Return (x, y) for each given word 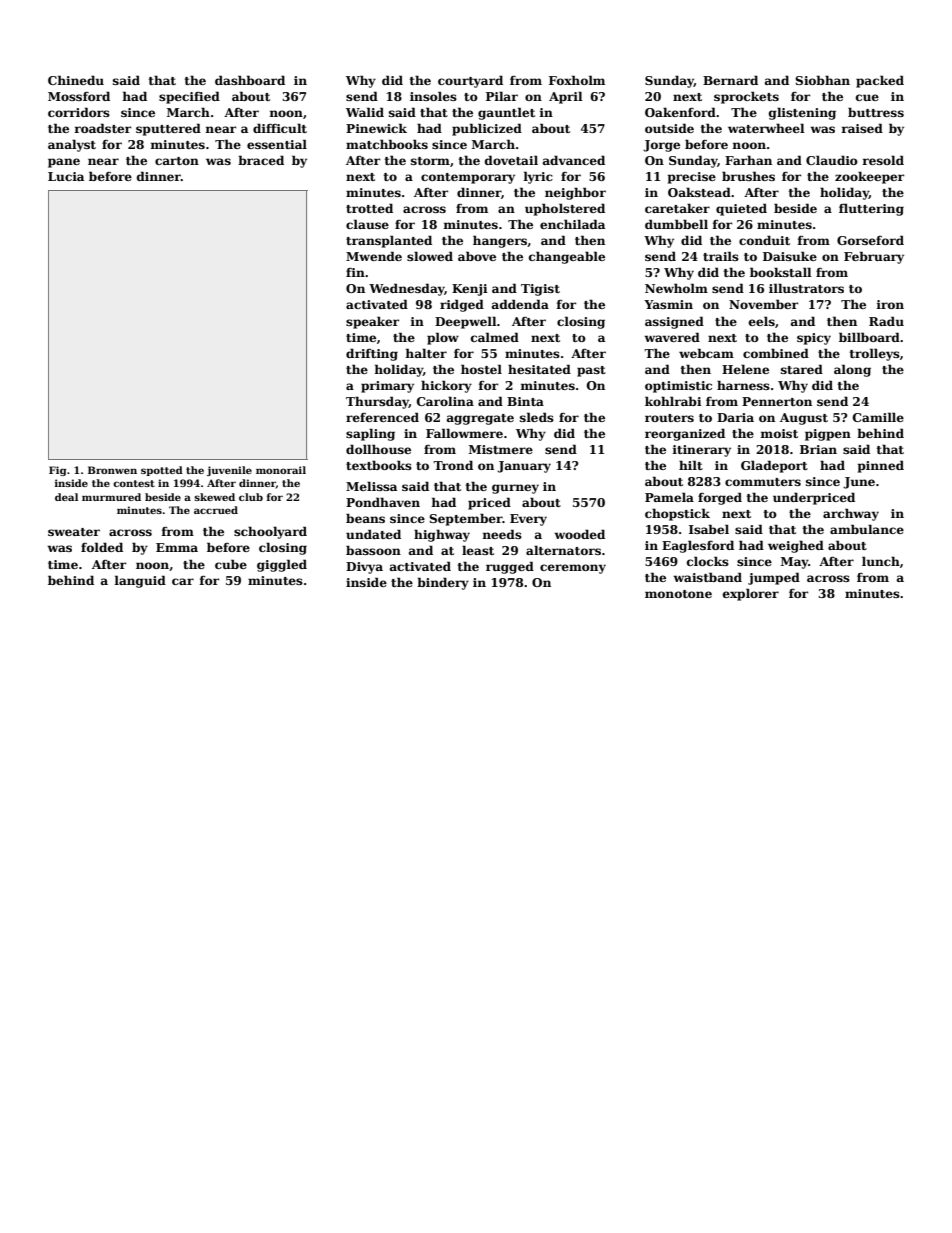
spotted (162, 471)
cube (231, 564)
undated (373, 534)
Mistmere (501, 449)
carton (177, 161)
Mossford (79, 96)
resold (883, 160)
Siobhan (822, 80)
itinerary (701, 451)
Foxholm (577, 80)
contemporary (468, 178)
